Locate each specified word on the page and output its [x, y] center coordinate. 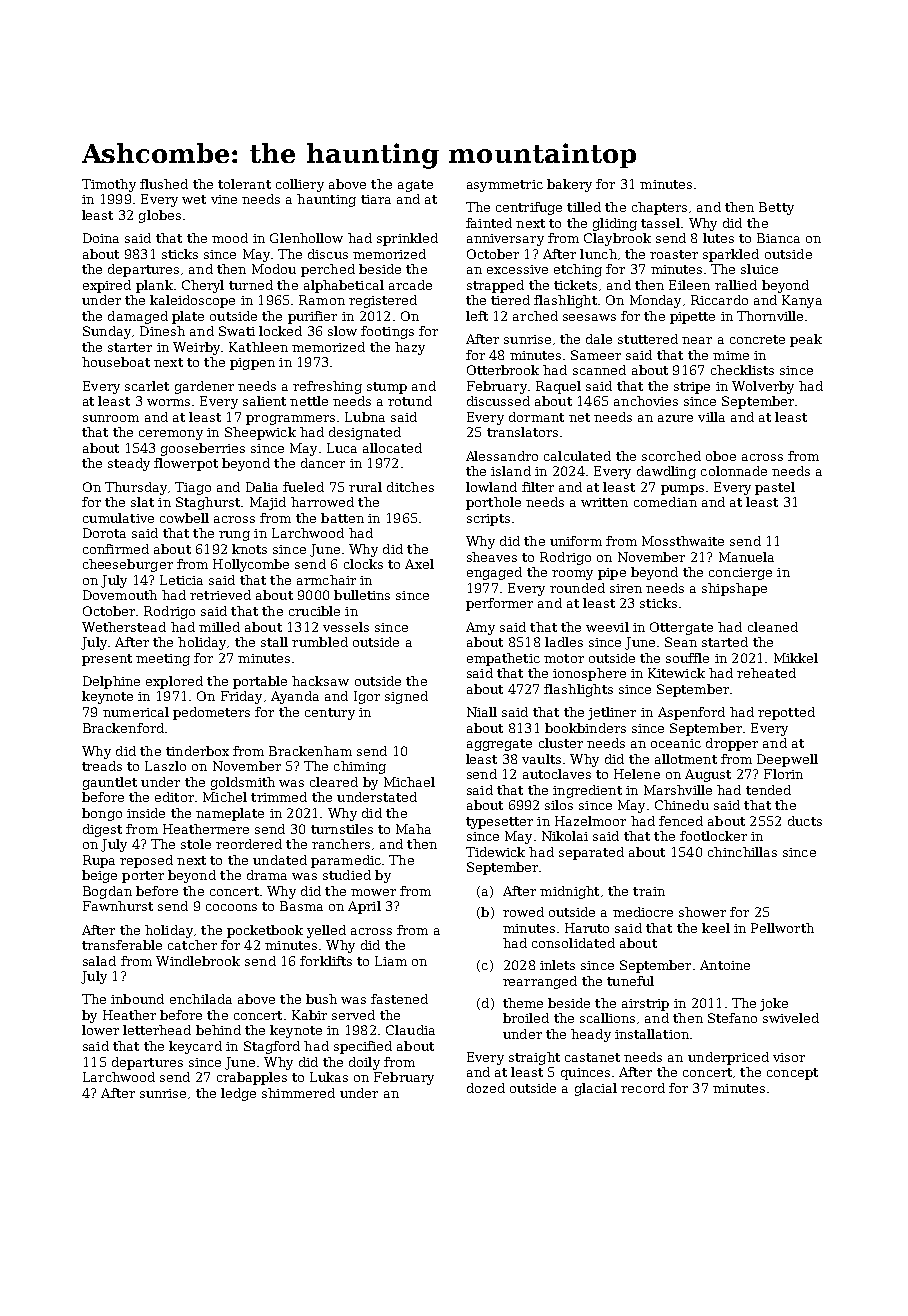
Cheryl [203, 286]
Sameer [596, 355]
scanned [599, 370]
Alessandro [502, 456]
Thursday [136, 488]
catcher [192, 945]
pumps [682, 490]
